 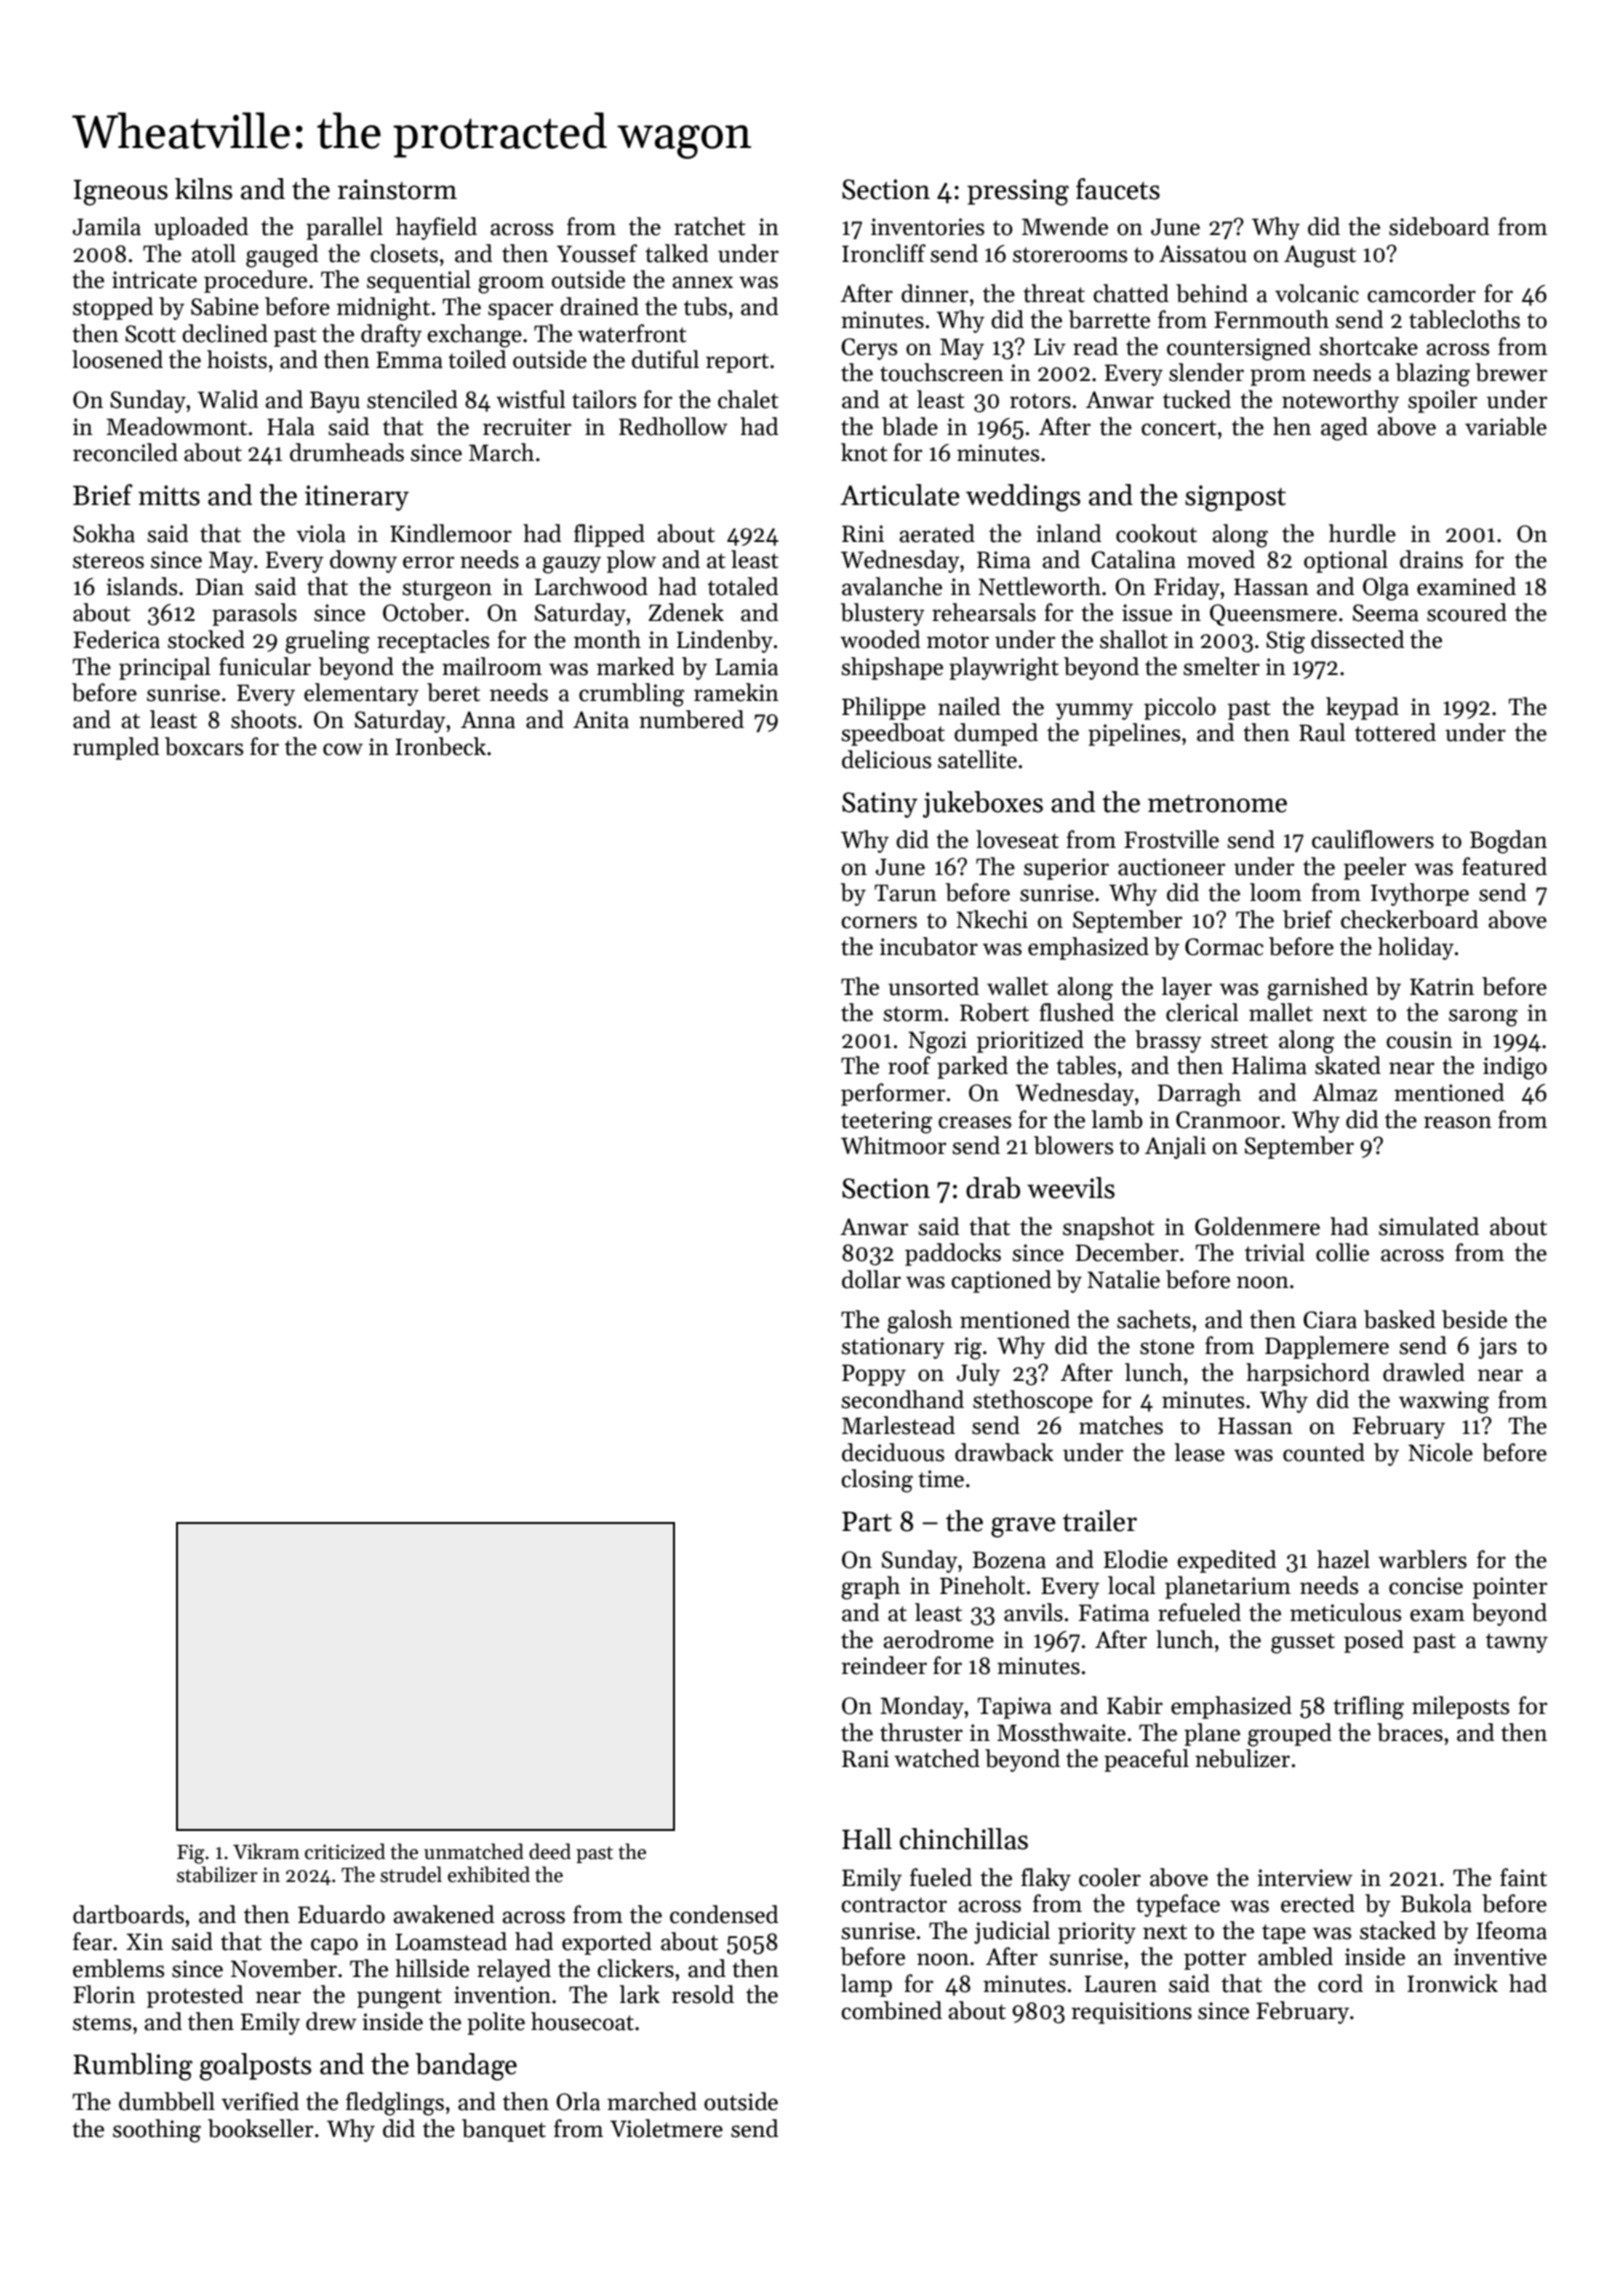 What do you see at coordinates (344, 228) in the image?
I see `parallel` at bounding box center [344, 228].
